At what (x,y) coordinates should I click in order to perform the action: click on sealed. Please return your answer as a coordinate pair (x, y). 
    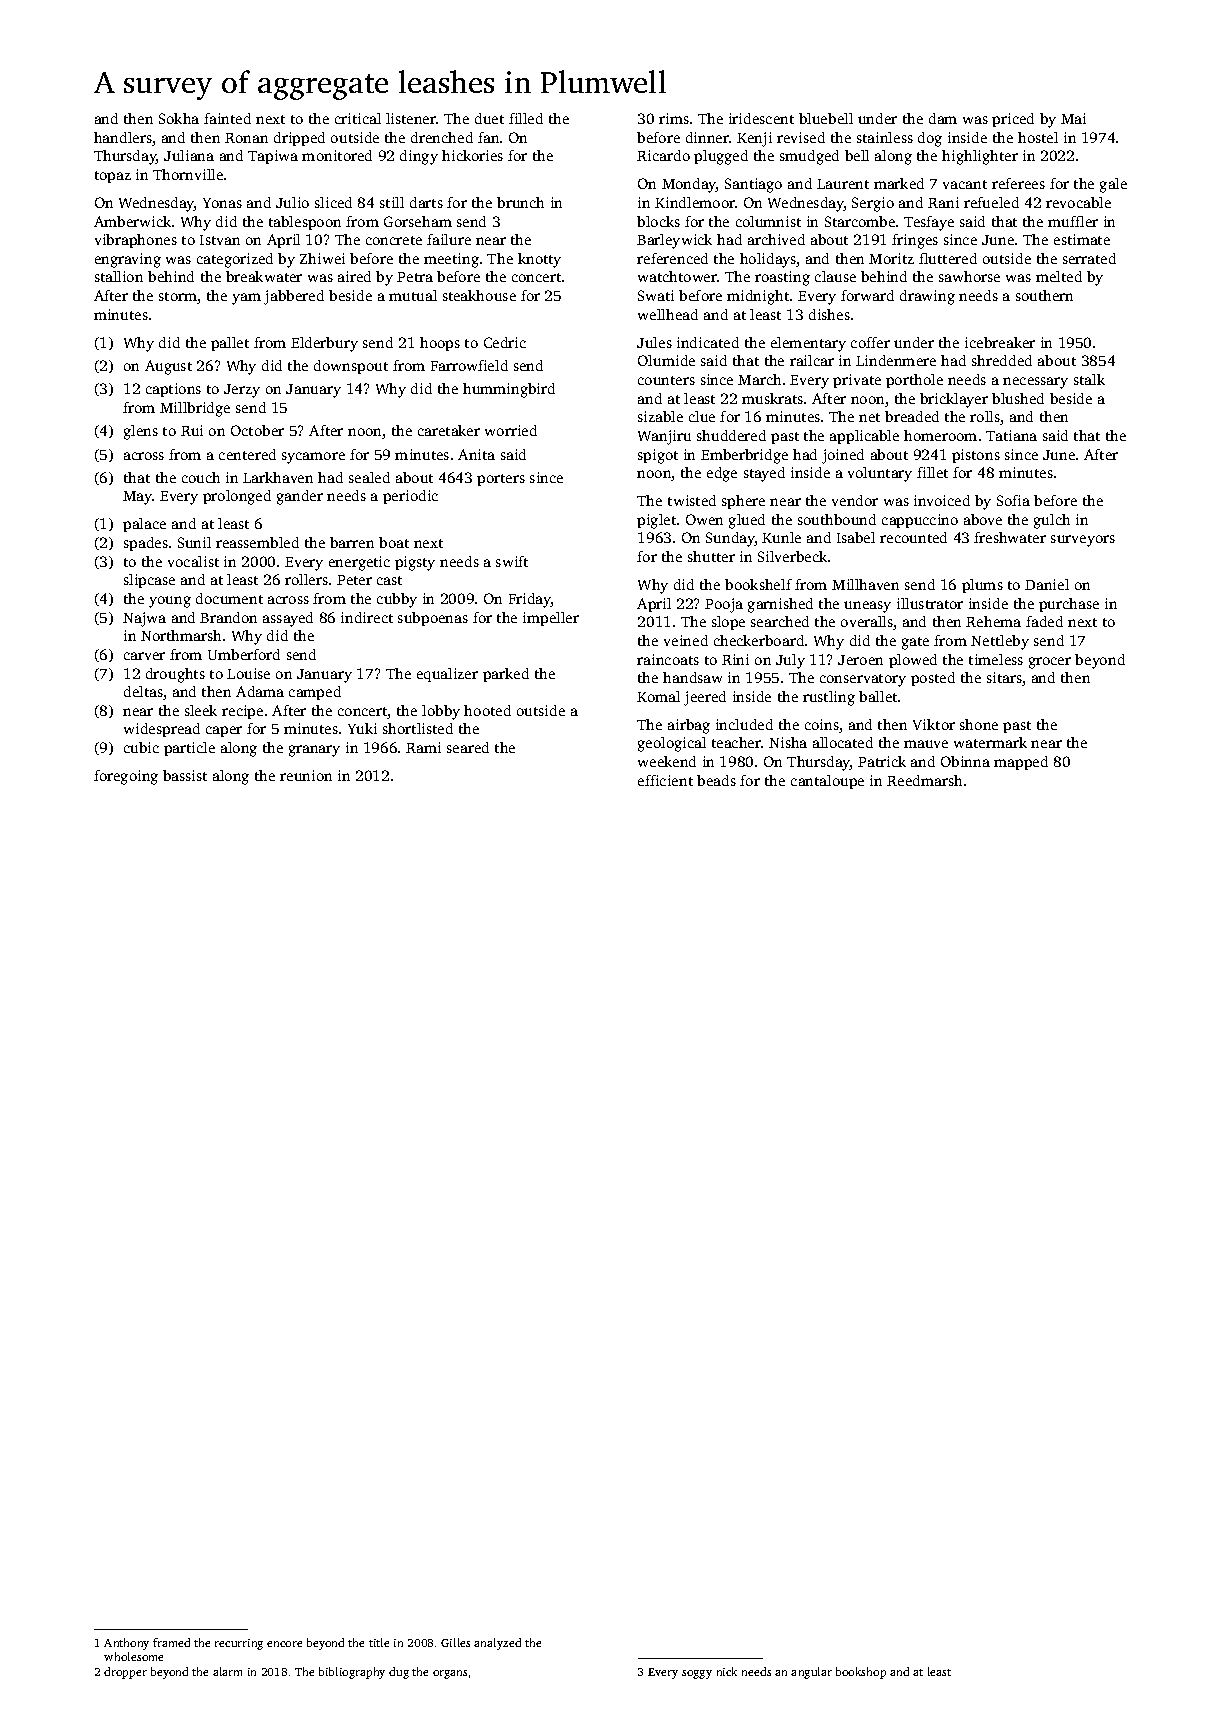
    Looking at the image, I should click on (369, 477).
